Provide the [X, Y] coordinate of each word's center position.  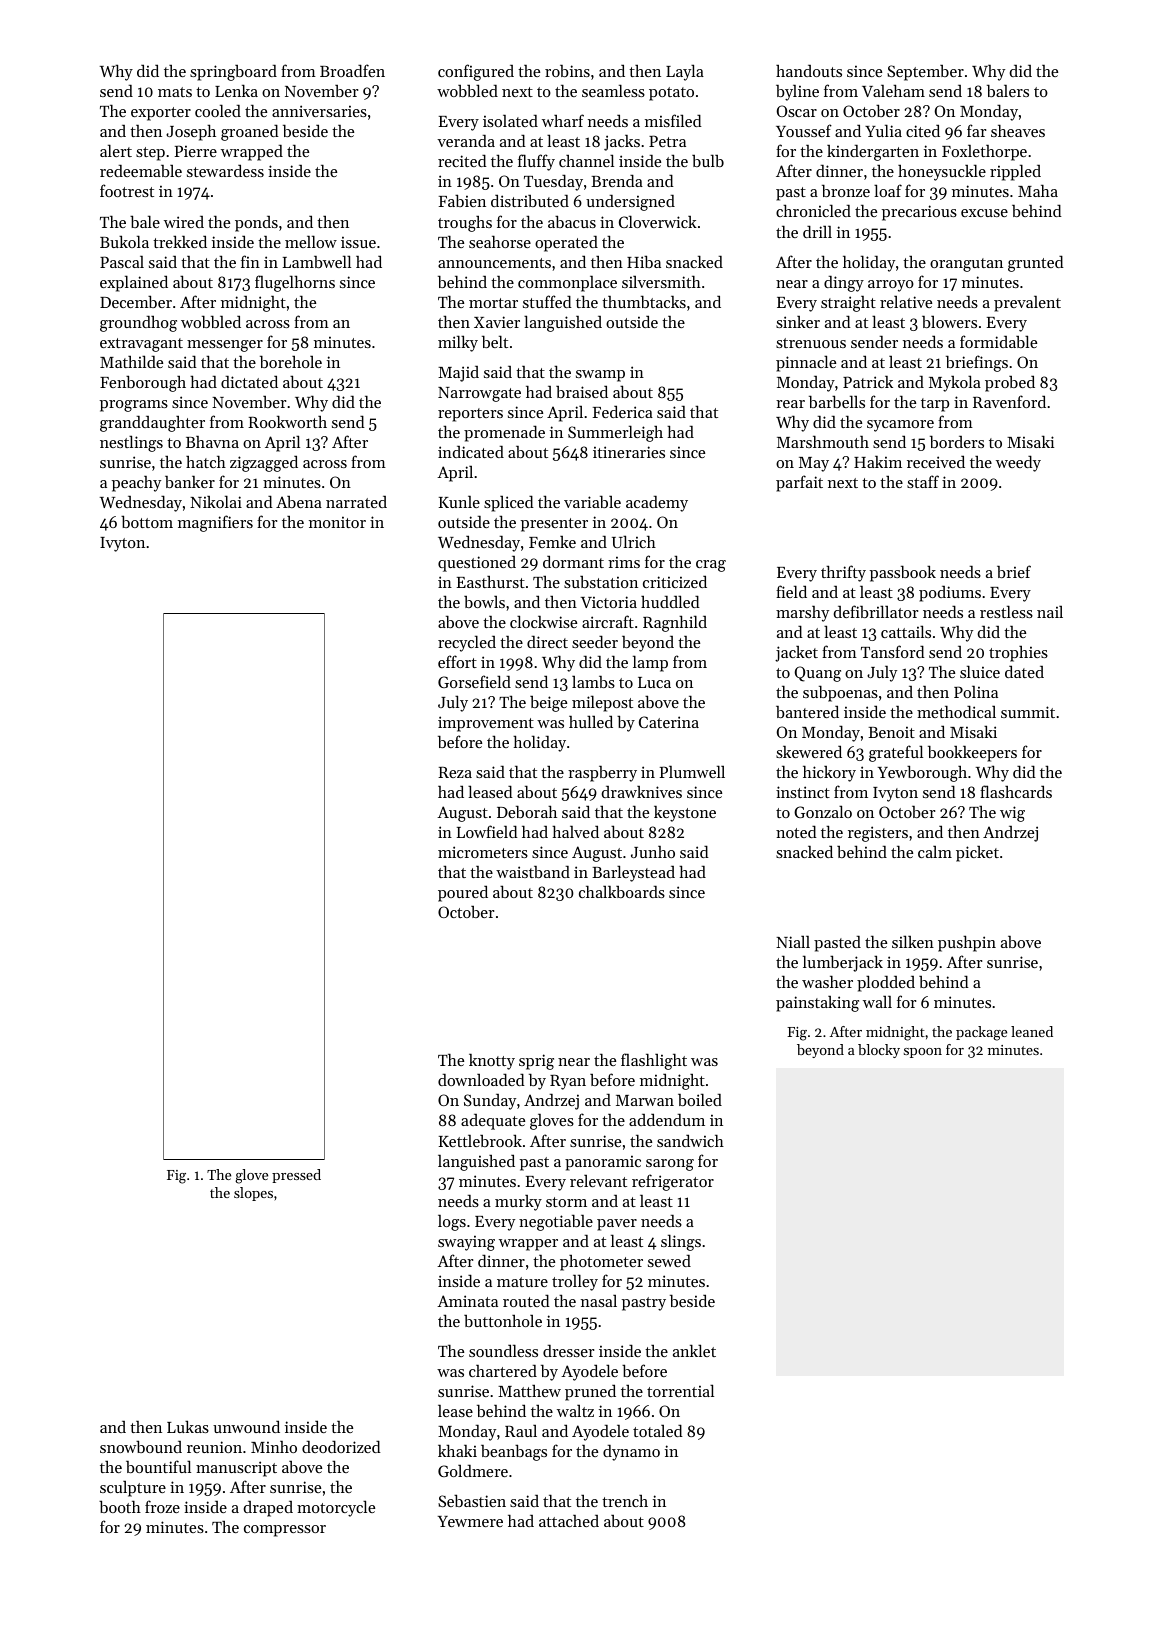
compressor [285, 1531]
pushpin [967, 943]
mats [175, 92]
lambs [593, 681]
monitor [337, 522]
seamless [613, 90]
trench [625, 1501]
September [925, 73]
